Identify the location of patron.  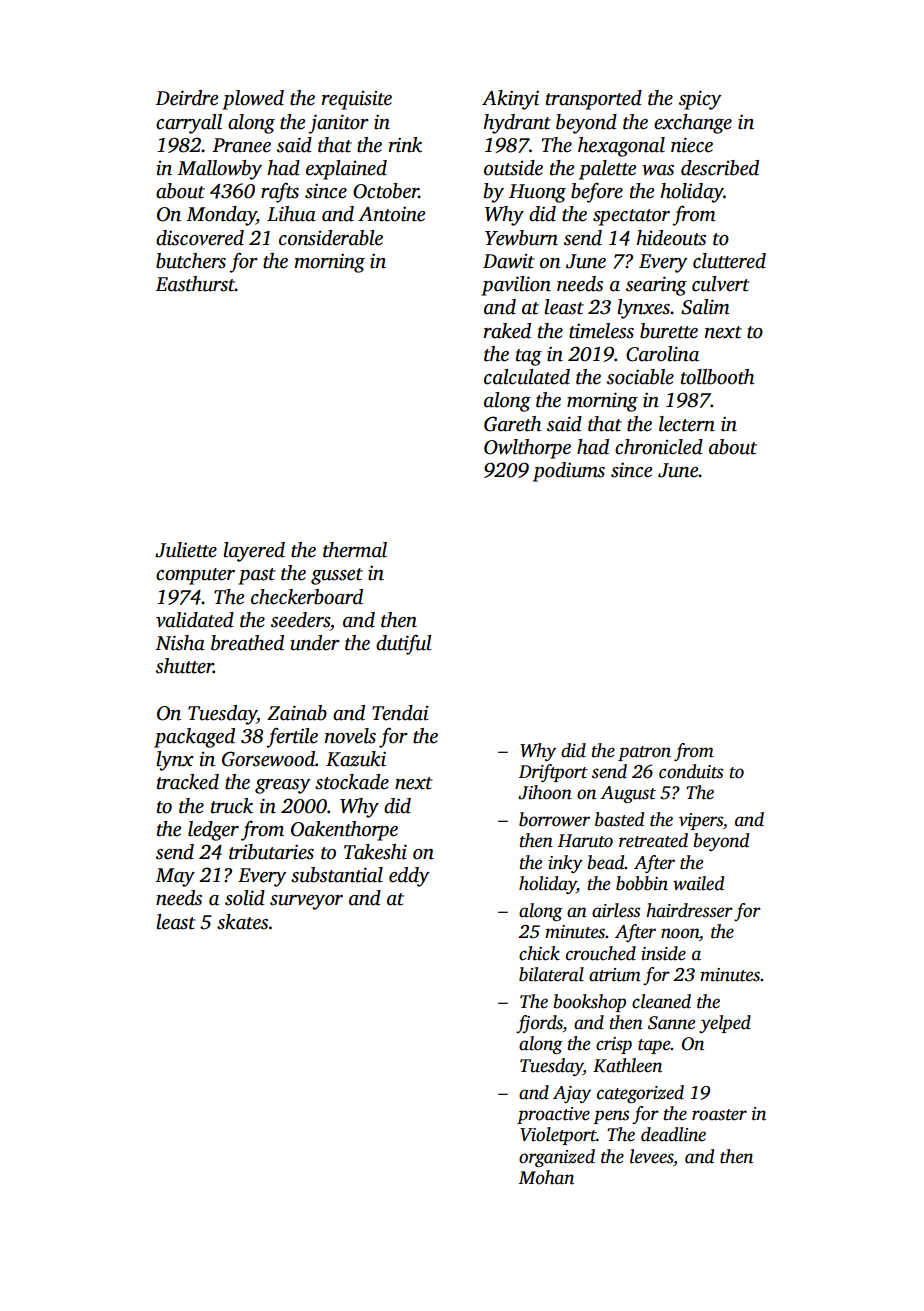
(644, 753).
